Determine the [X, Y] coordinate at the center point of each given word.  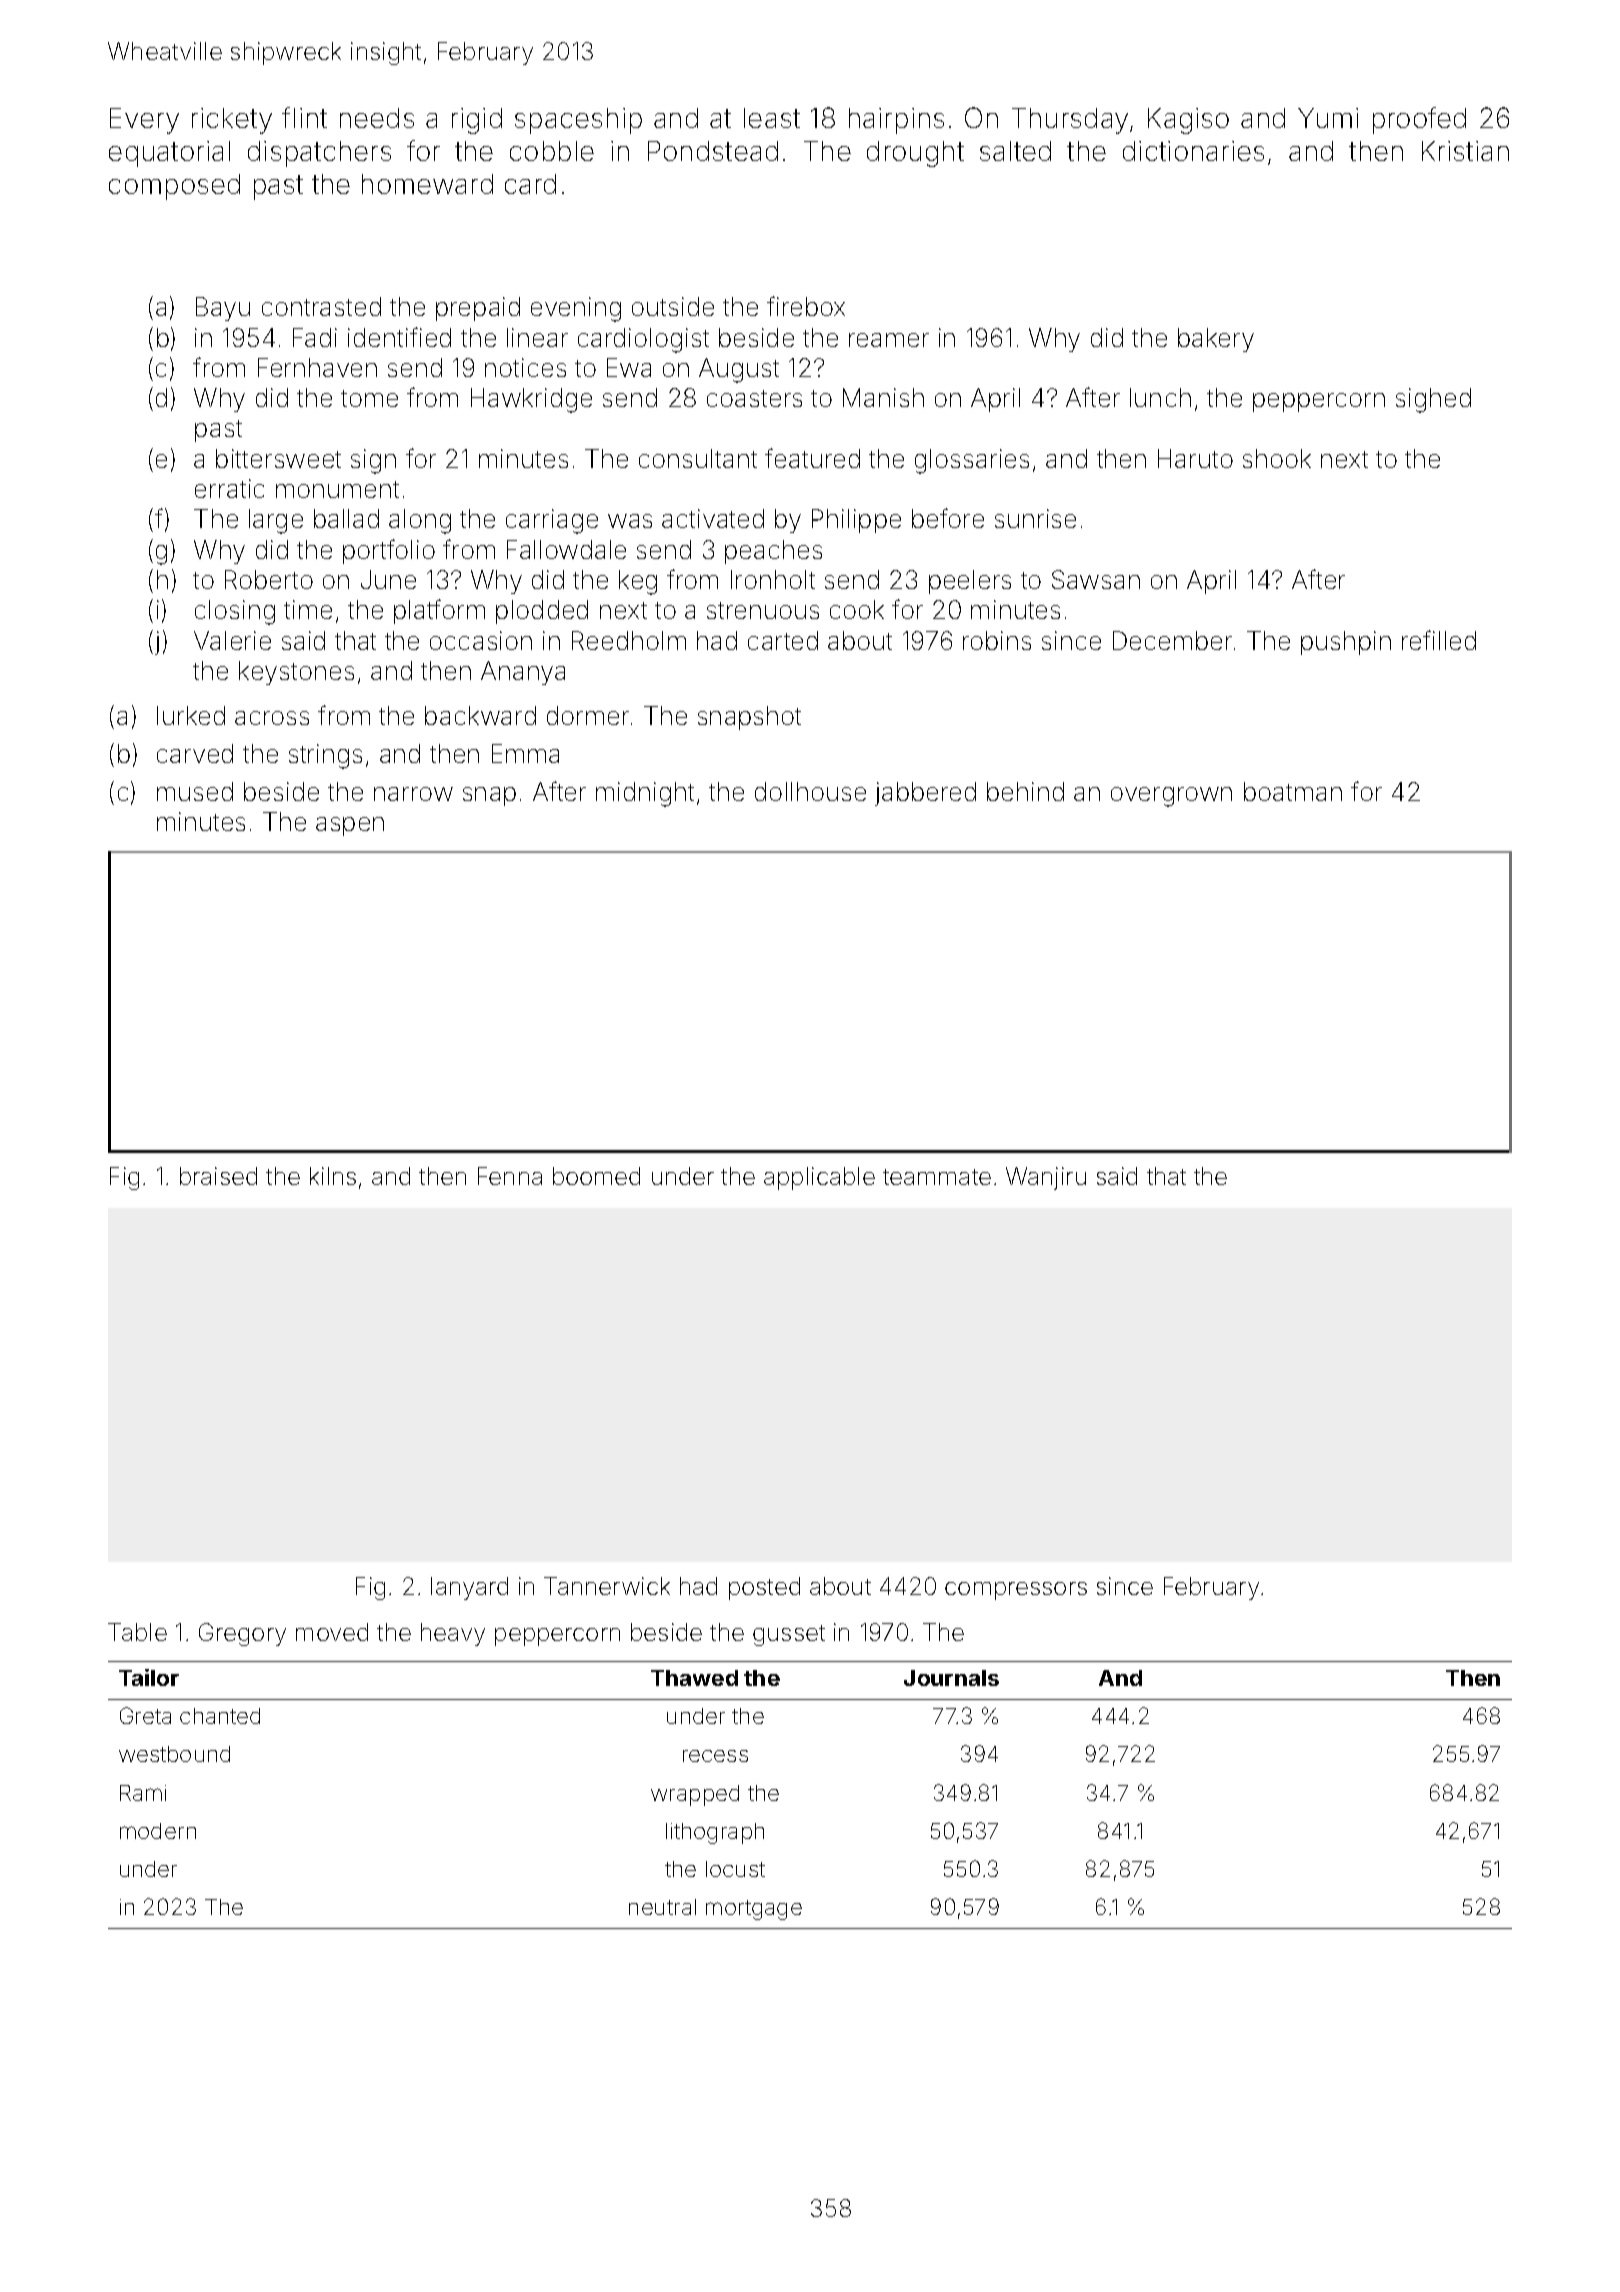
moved [332, 1632]
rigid [477, 121]
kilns [333, 1176]
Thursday [1070, 121]
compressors [1016, 1591]
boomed [596, 1176]
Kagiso [1188, 121]
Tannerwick [607, 1586]
